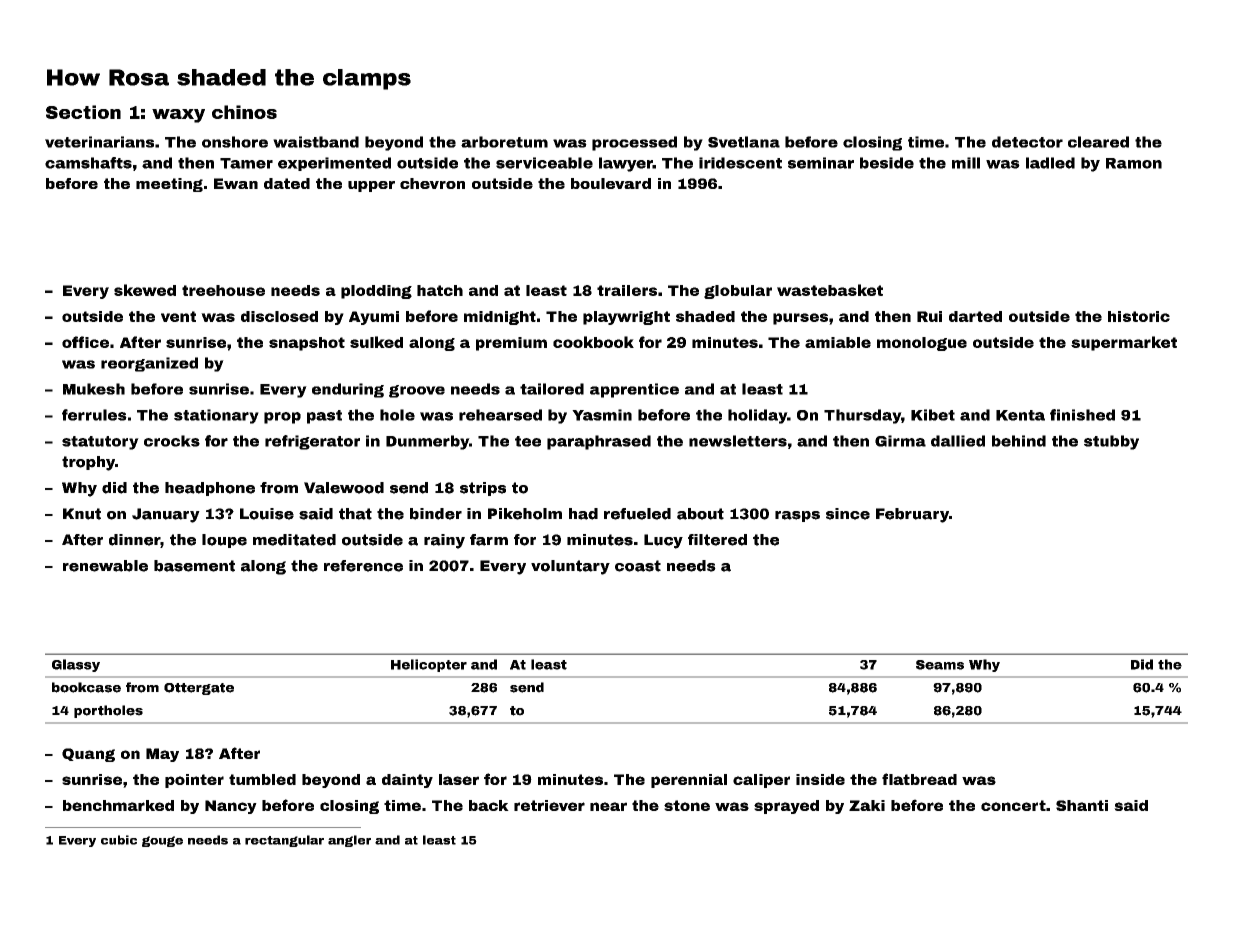 The height and width of the screenshot is (952, 1233). Describe the element at coordinates (440, 290) in the screenshot. I see `hatch` at that location.
